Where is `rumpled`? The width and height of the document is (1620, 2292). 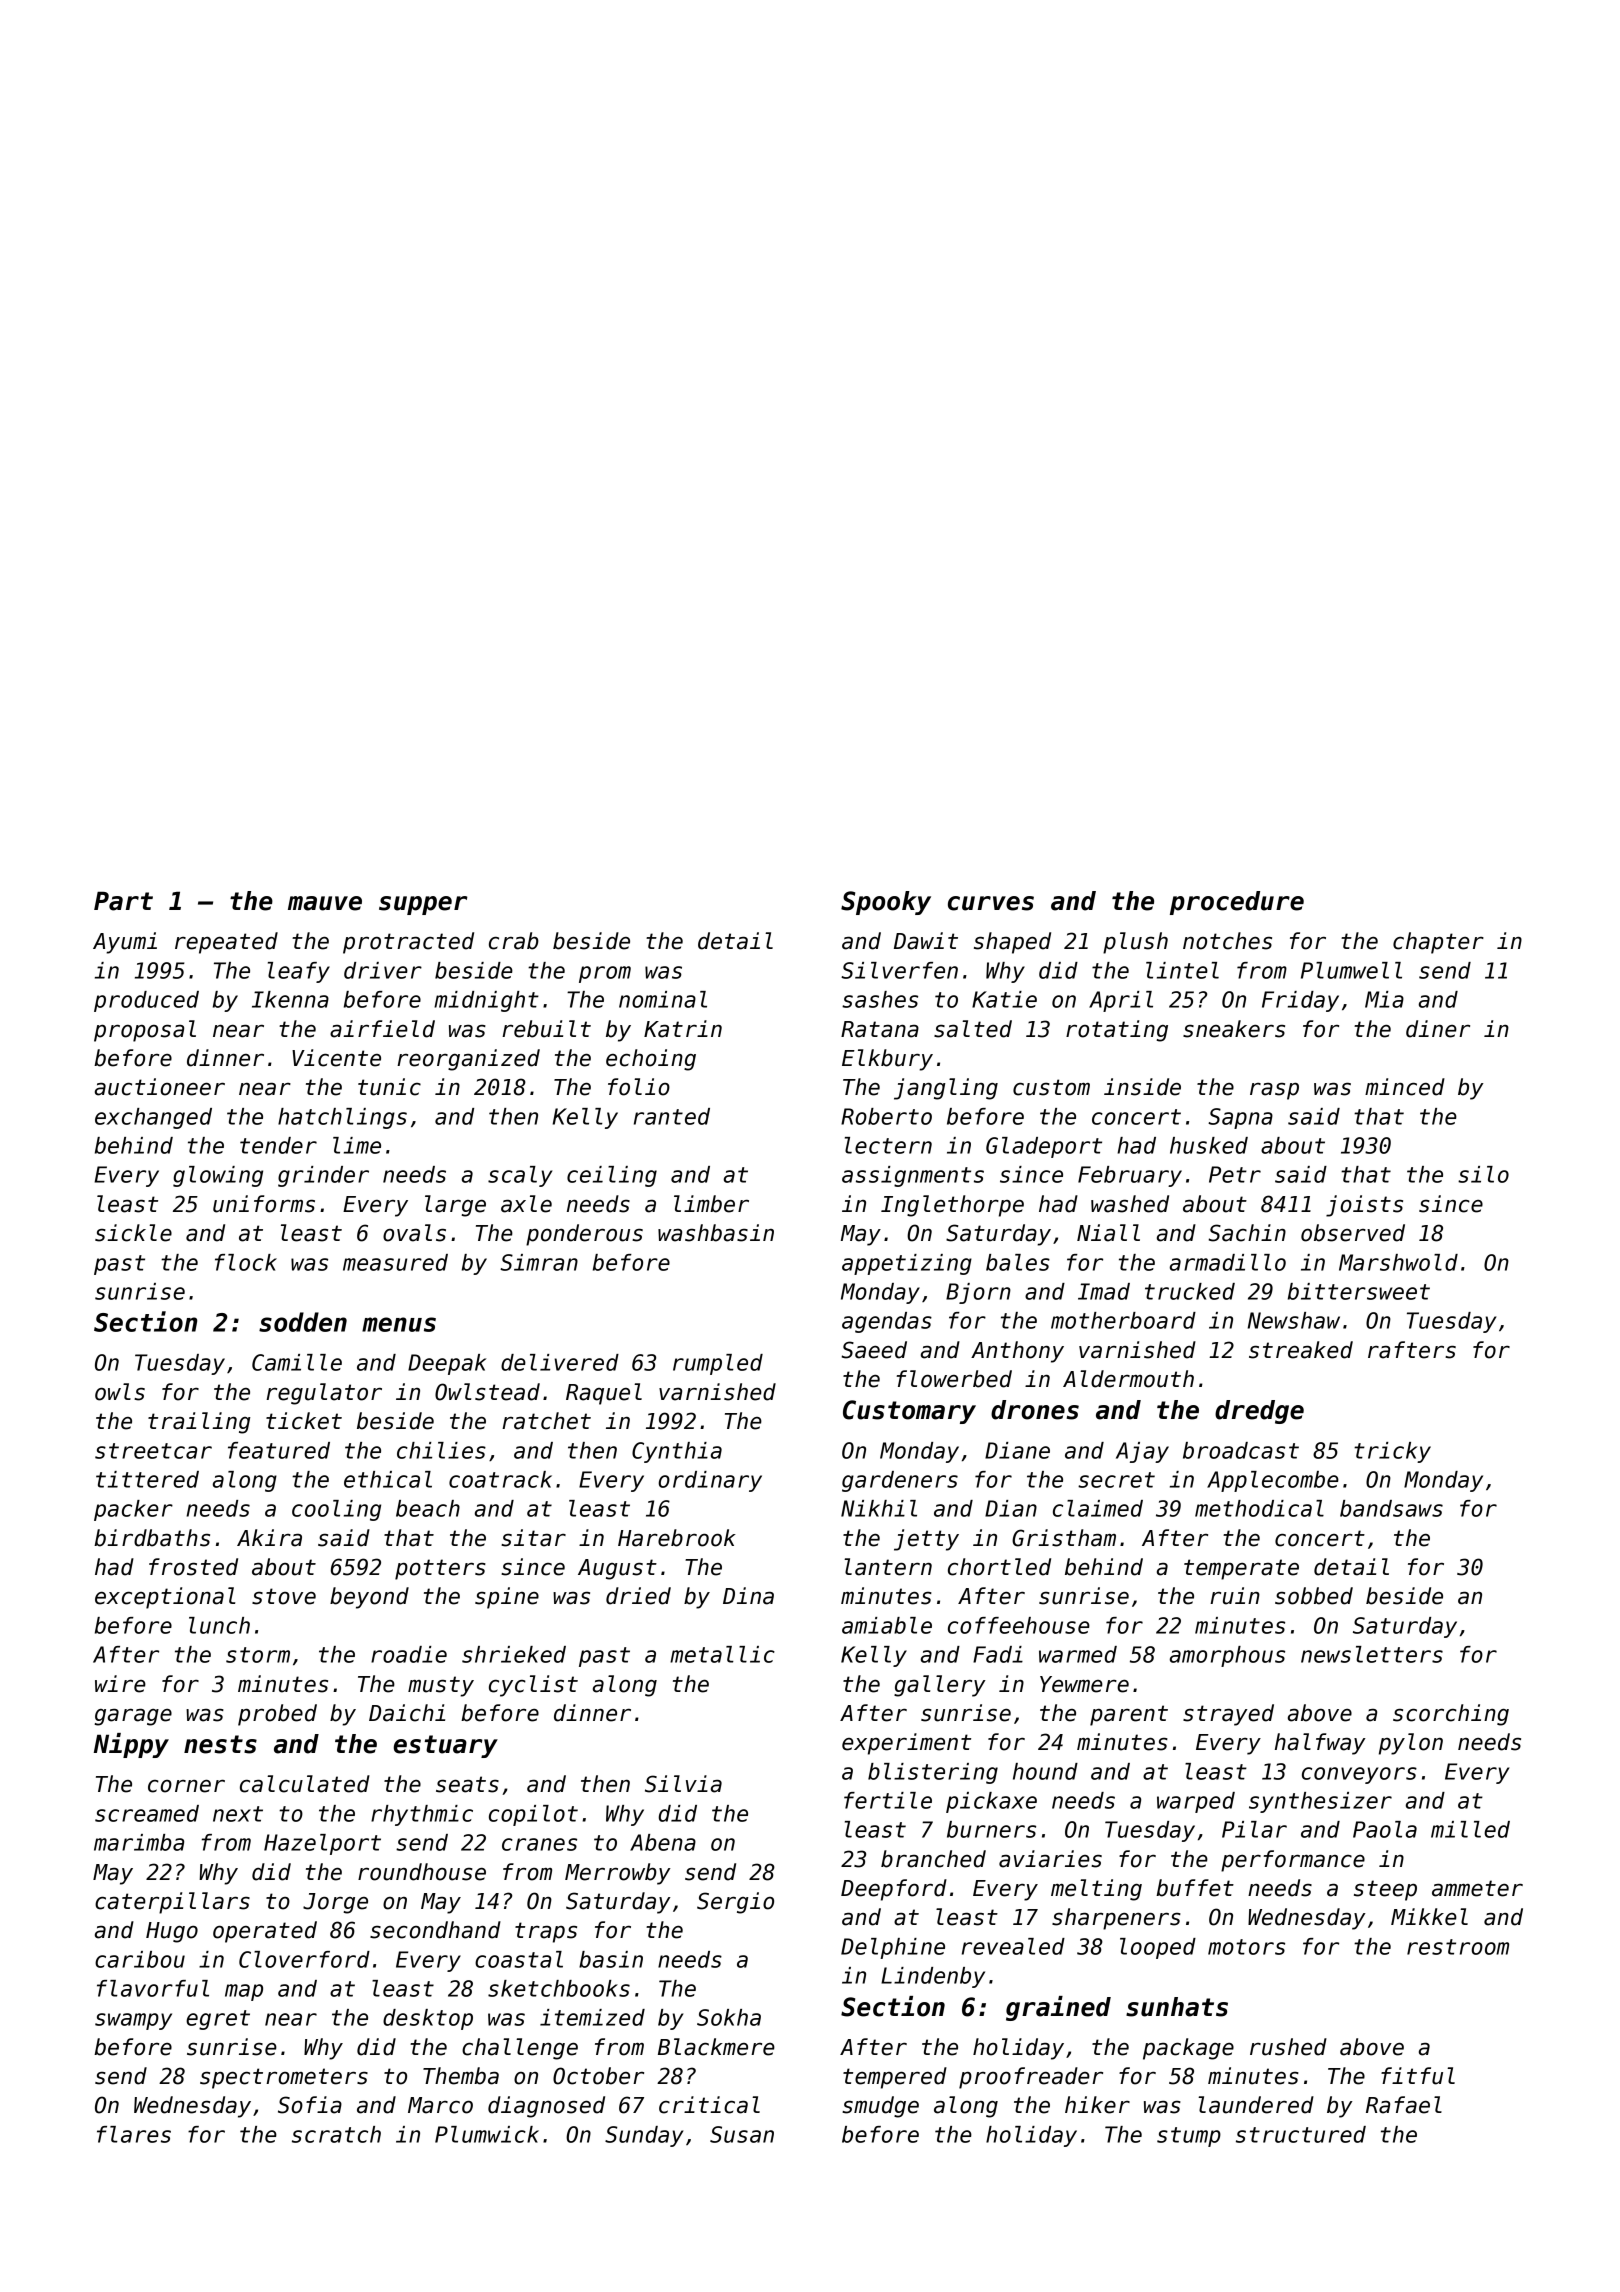 rumpled is located at coordinates (718, 1364).
